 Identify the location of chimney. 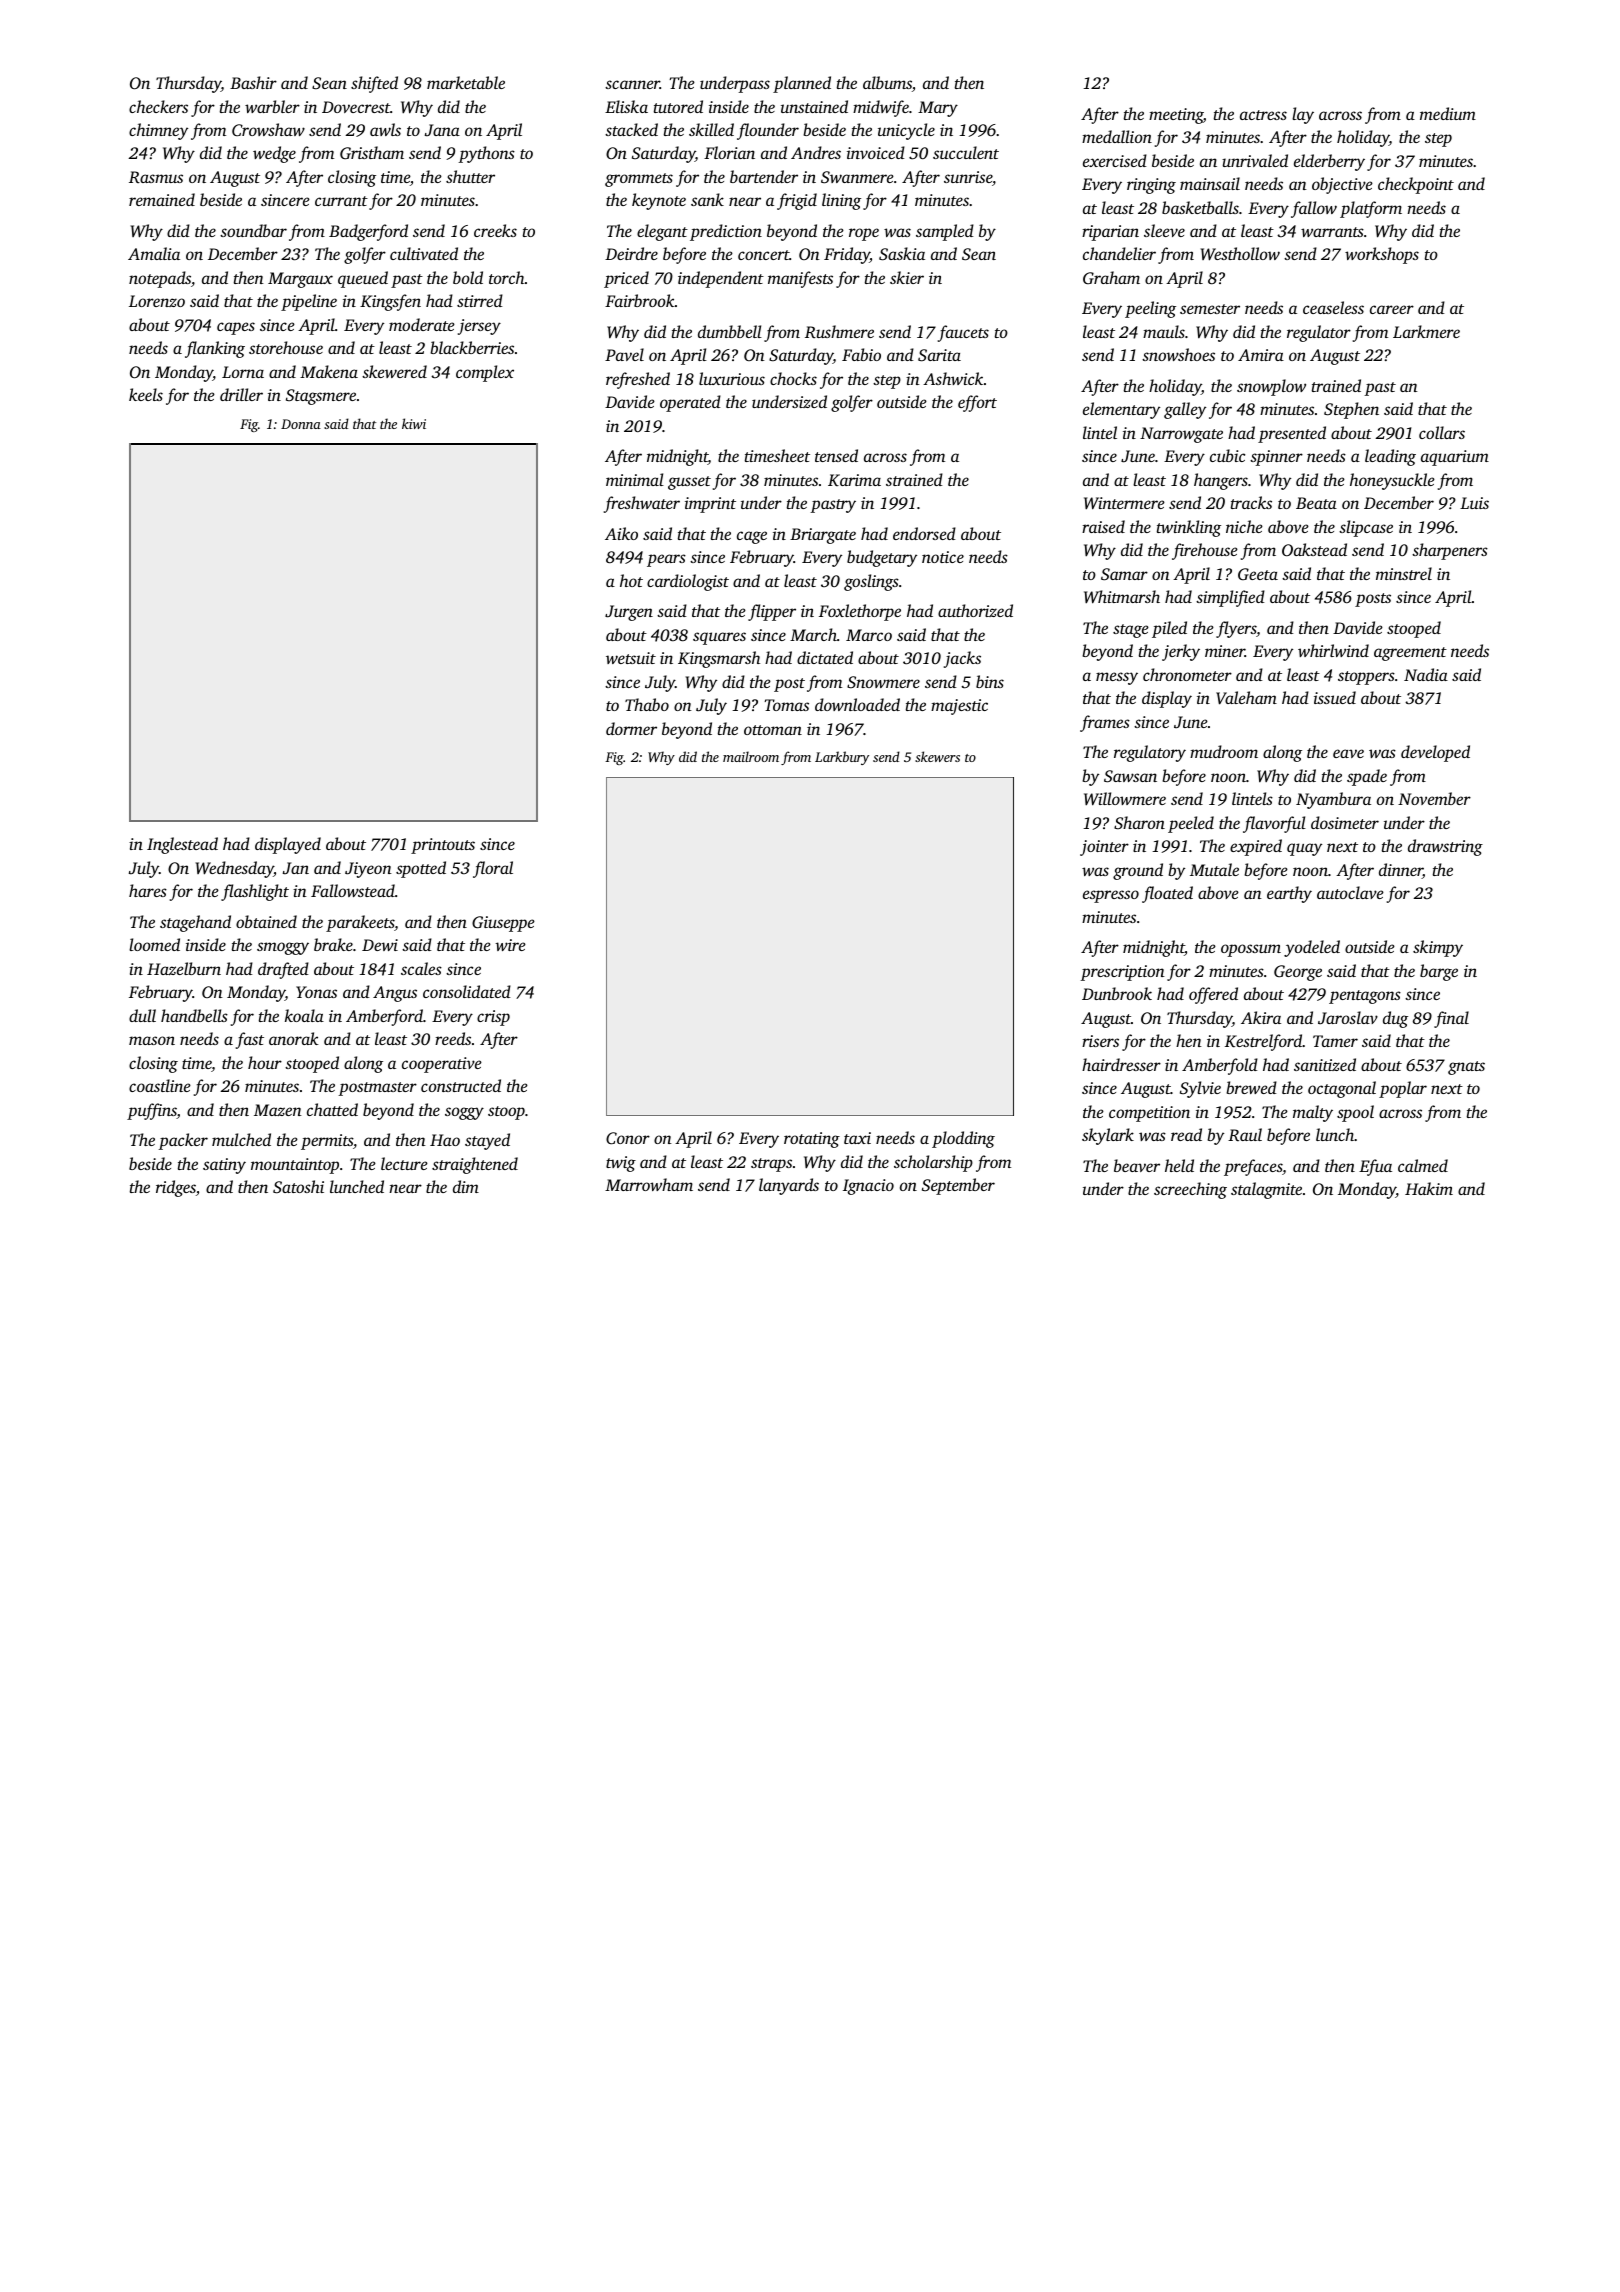
(158, 131).
